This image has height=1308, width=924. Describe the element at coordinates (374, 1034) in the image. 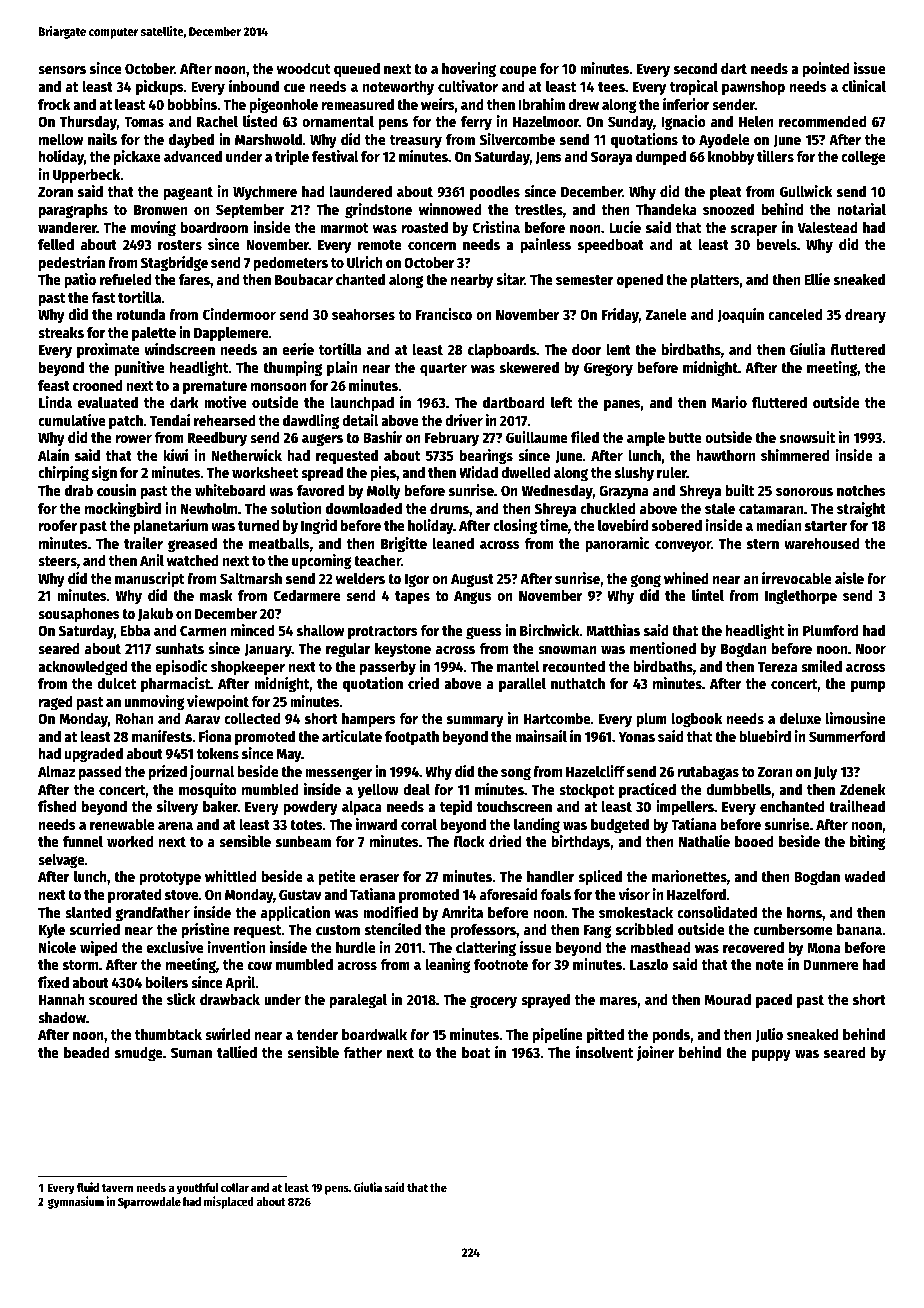

I see `boardwalk` at that location.
